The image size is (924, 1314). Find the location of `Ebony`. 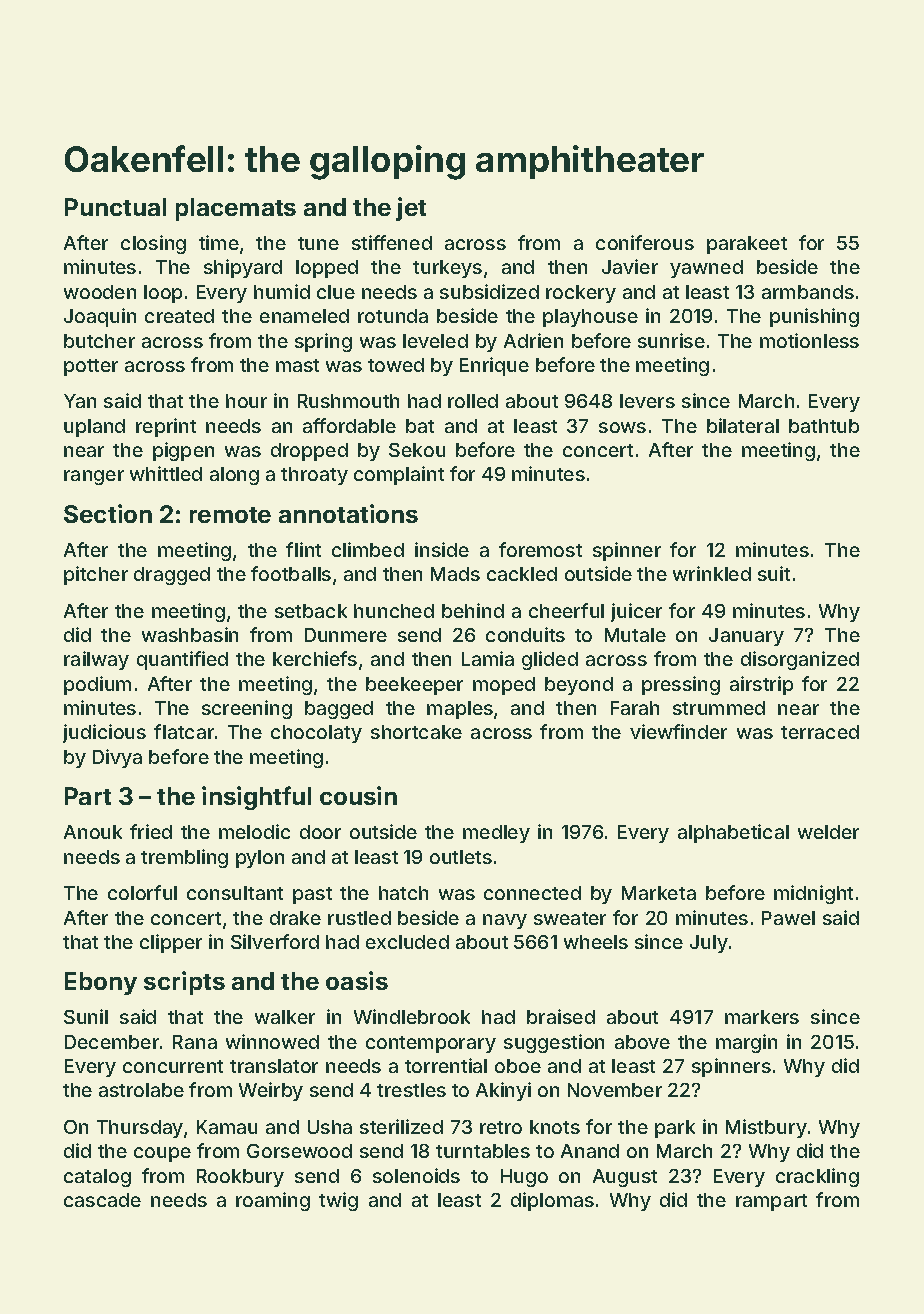

Ebony is located at coordinates (101, 983).
